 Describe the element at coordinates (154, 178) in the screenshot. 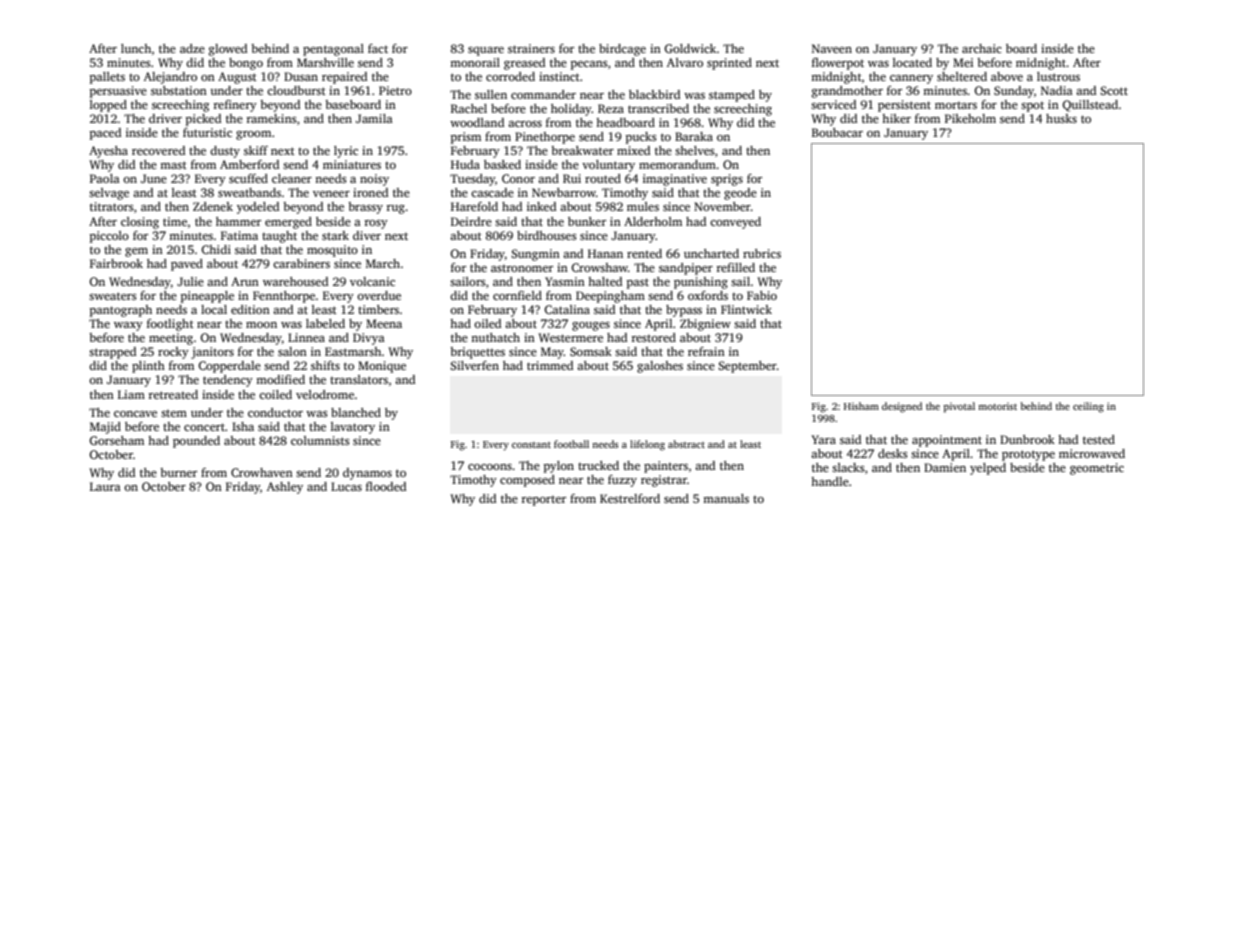

I see `June` at that location.
